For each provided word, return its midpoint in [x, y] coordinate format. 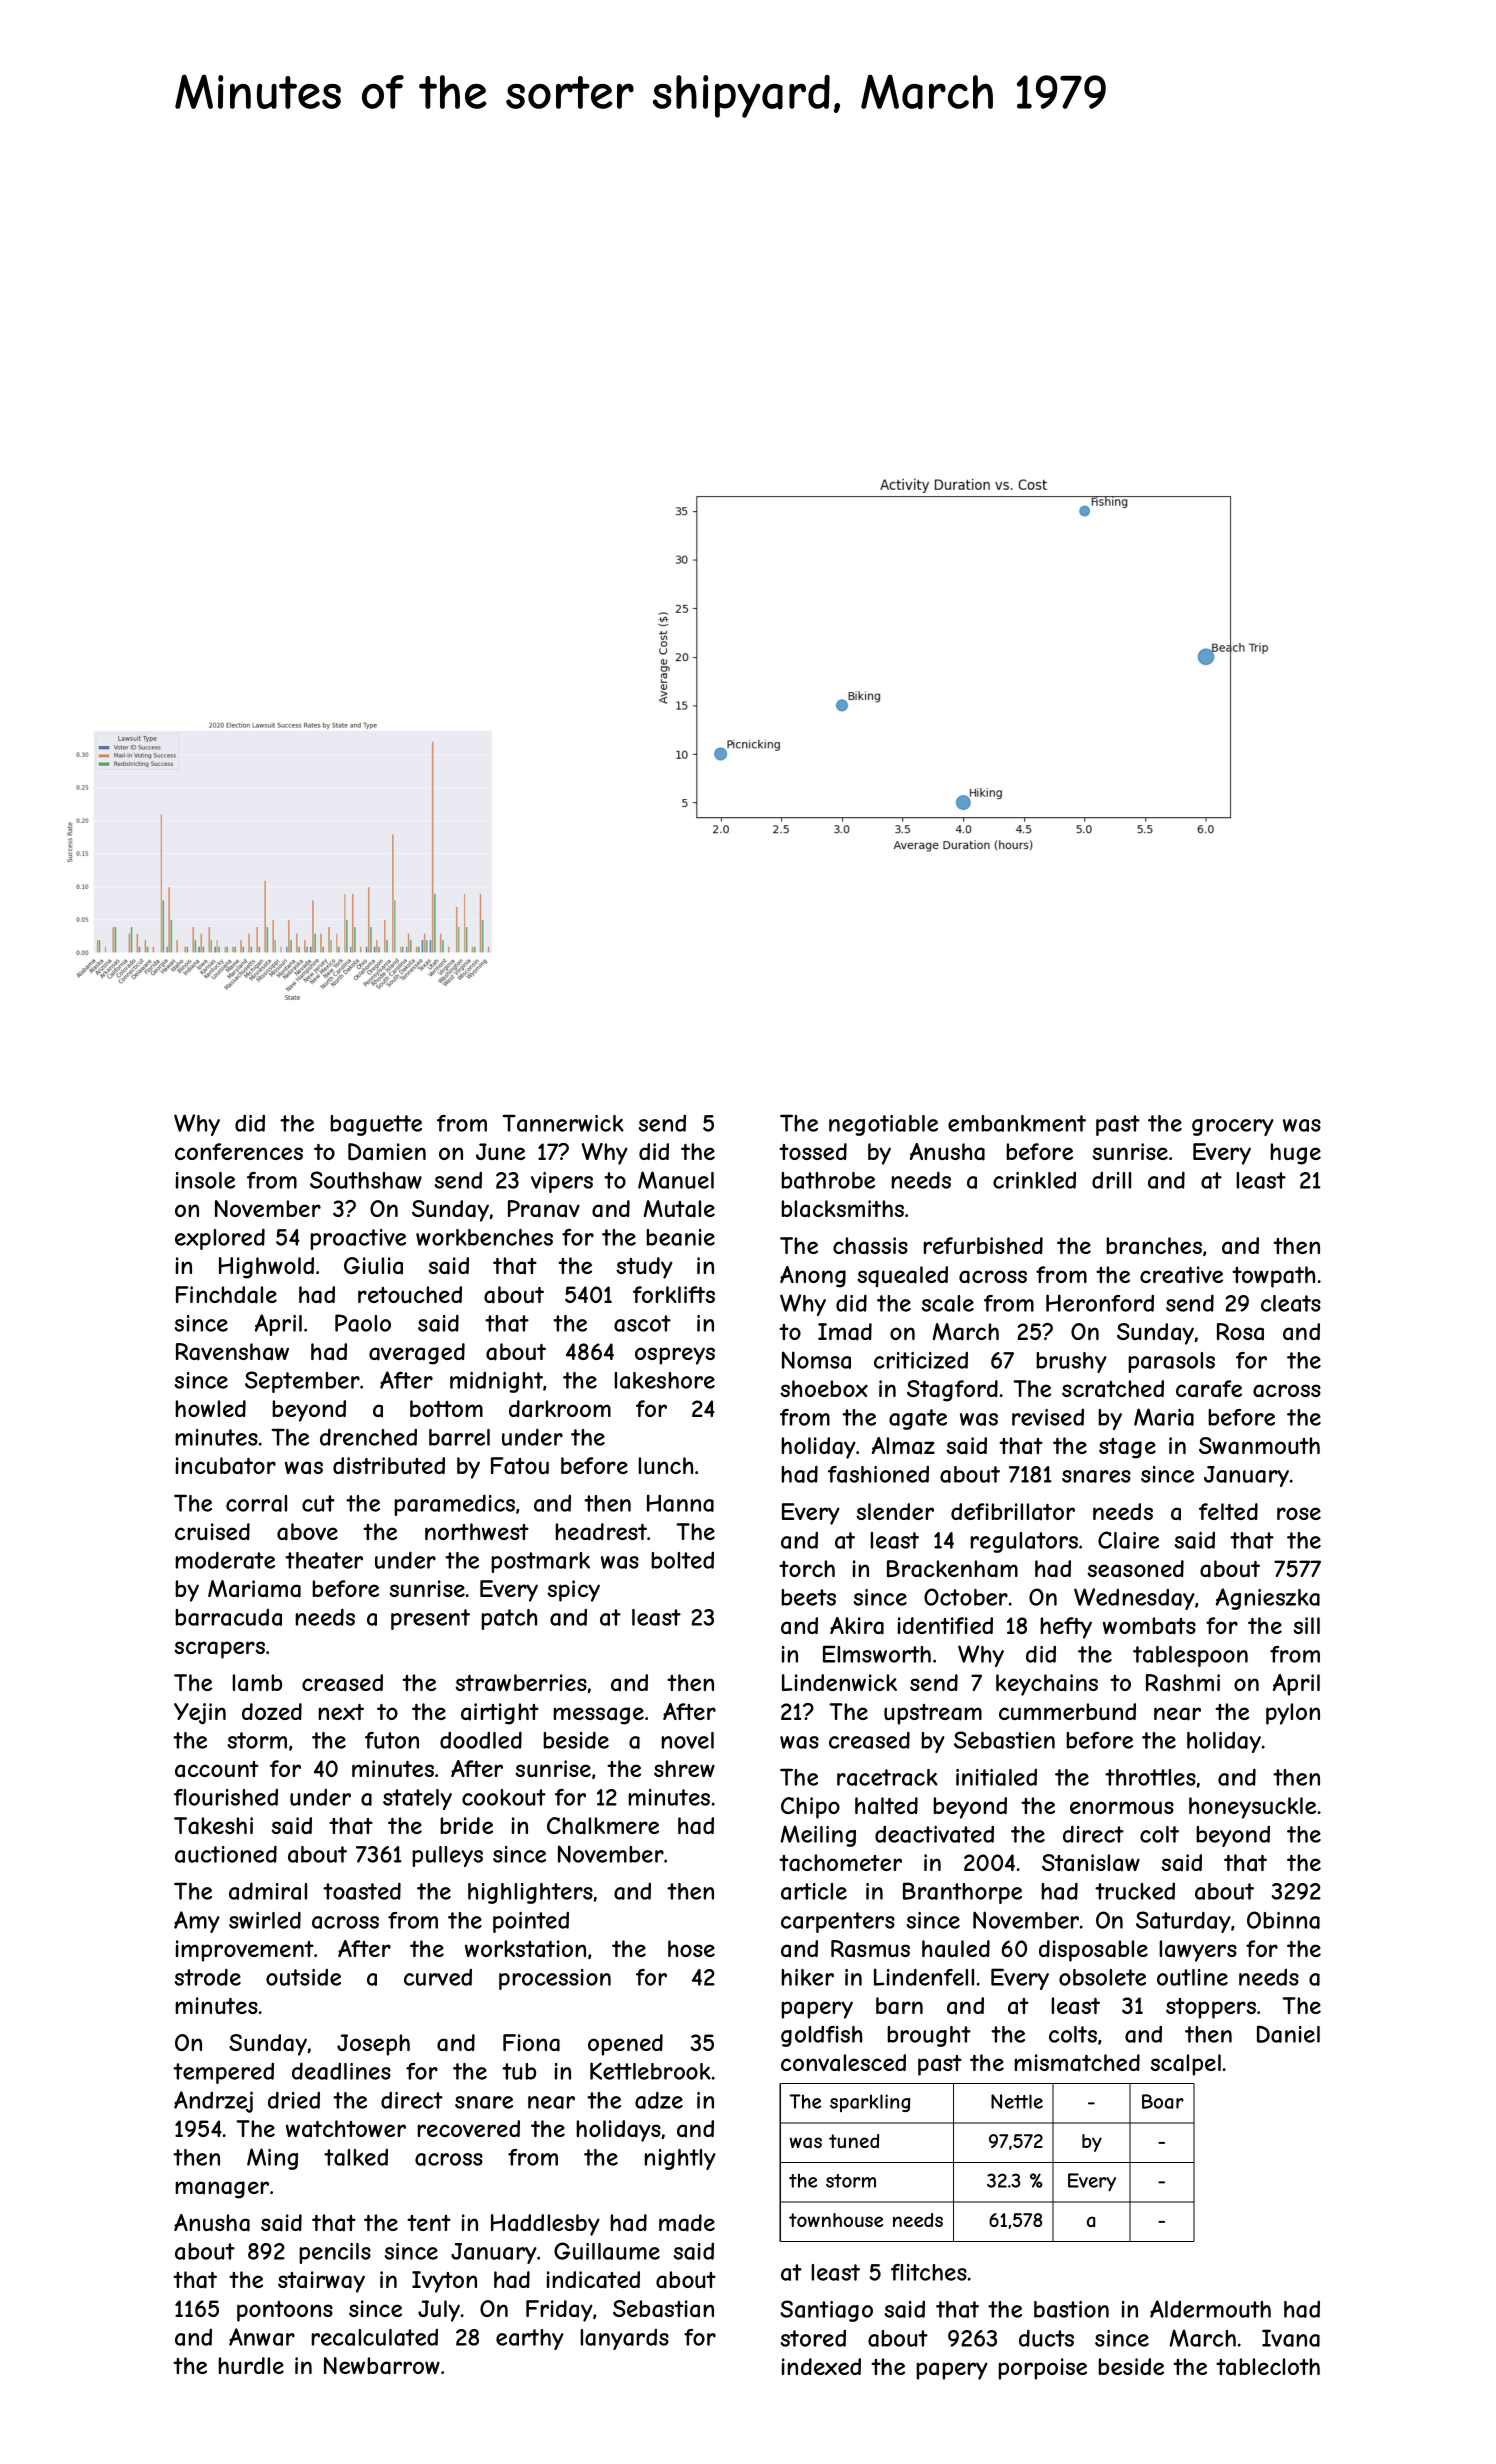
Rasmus [870, 1949]
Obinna [1283, 1920]
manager [222, 2190]
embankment [1017, 1123]
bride [466, 1825]
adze [659, 2100]
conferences [239, 1151]
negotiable [883, 1125]
